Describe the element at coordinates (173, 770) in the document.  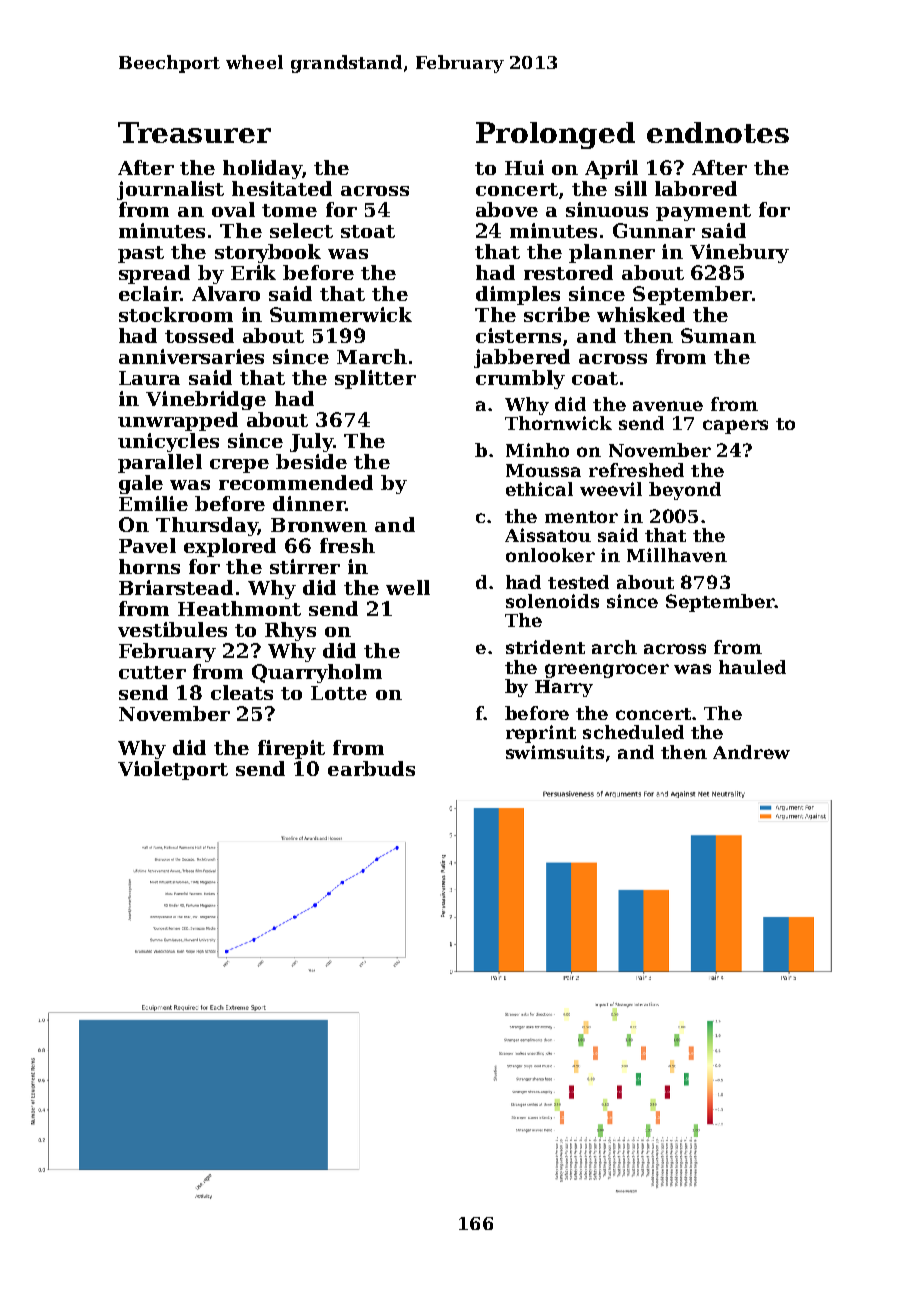
I see `Violetport` at that location.
